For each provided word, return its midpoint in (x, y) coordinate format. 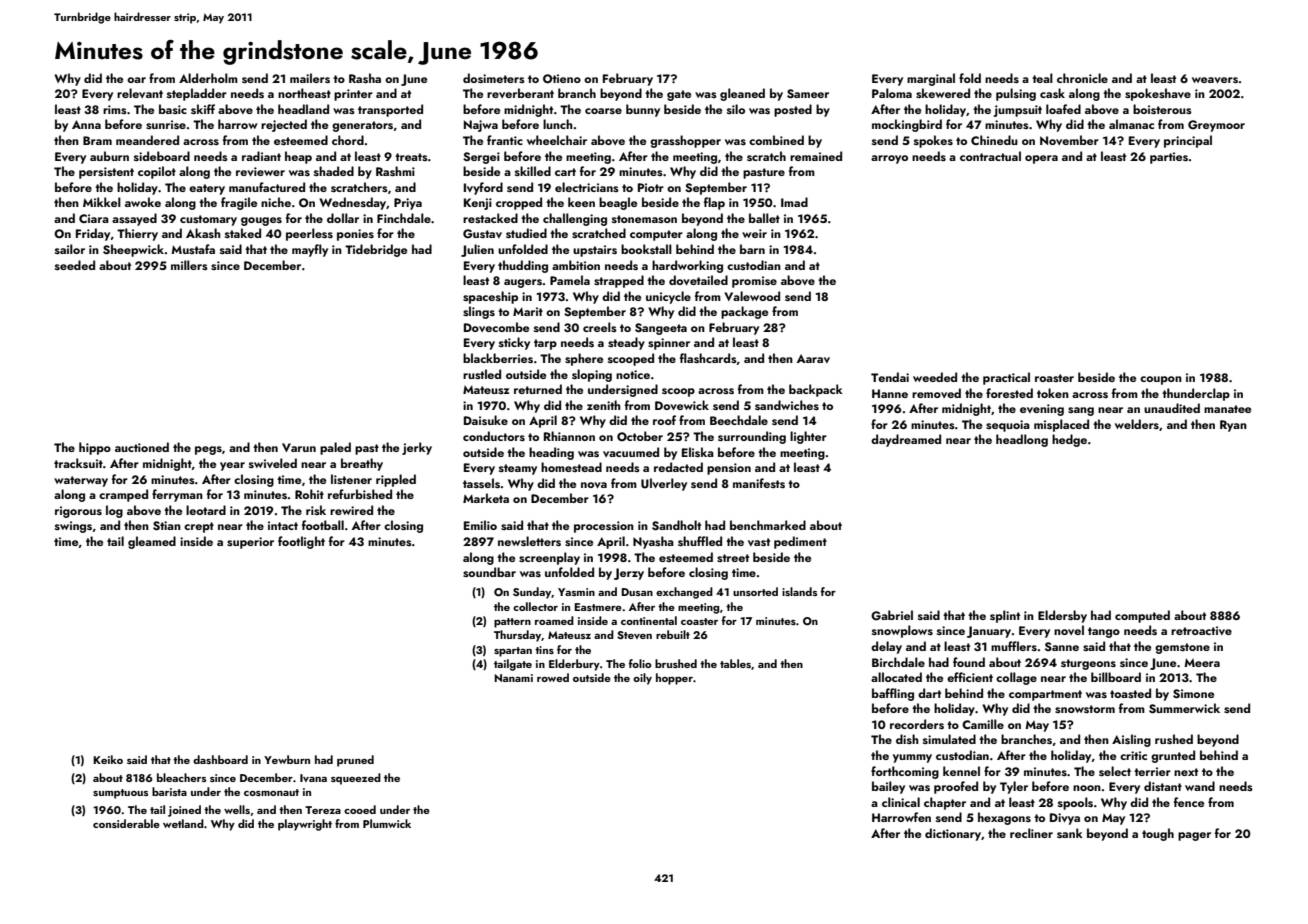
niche (276, 202)
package (744, 312)
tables (735, 663)
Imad (794, 202)
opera (1041, 159)
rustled (482, 374)
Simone (1193, 694)
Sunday (532, 593)
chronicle (1082, 78)
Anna (86, 124)
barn (752, 249)
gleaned (742, 94)
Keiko (108, 759)
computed (1142, 616)
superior (250, 543)
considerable (126, 823)
